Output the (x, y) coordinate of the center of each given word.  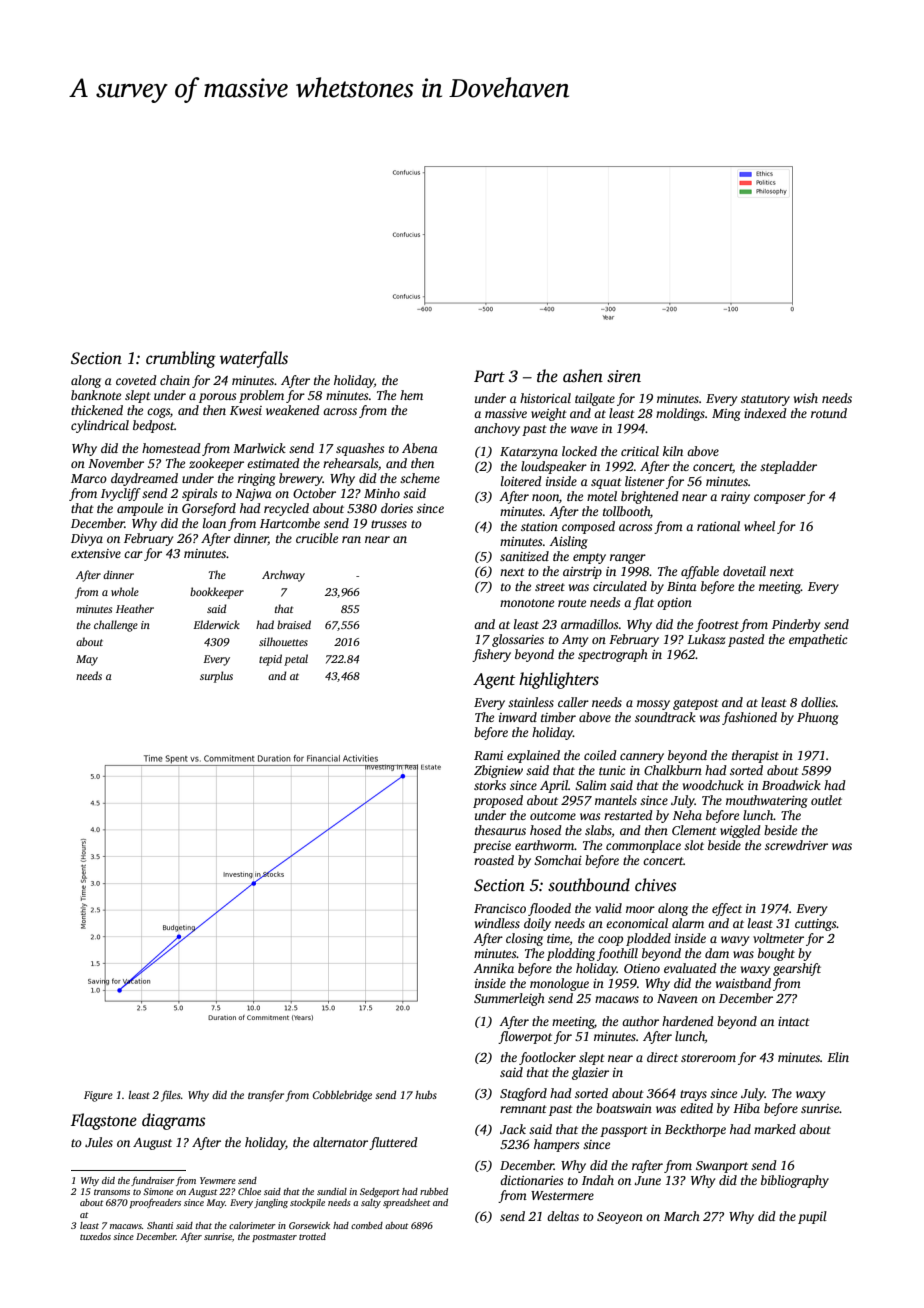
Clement (694, 830)
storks (490, 785)
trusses (389, 524)
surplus (216, 677)
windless (497, 923)
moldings (680, 414)
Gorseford (209, 509)
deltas (563, 1216)
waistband (743, 983)
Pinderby (796, 625)
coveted (136, 380)
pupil (812, 1217)
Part (489, 376)
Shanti (160, 1225)
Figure (98, 1096)
